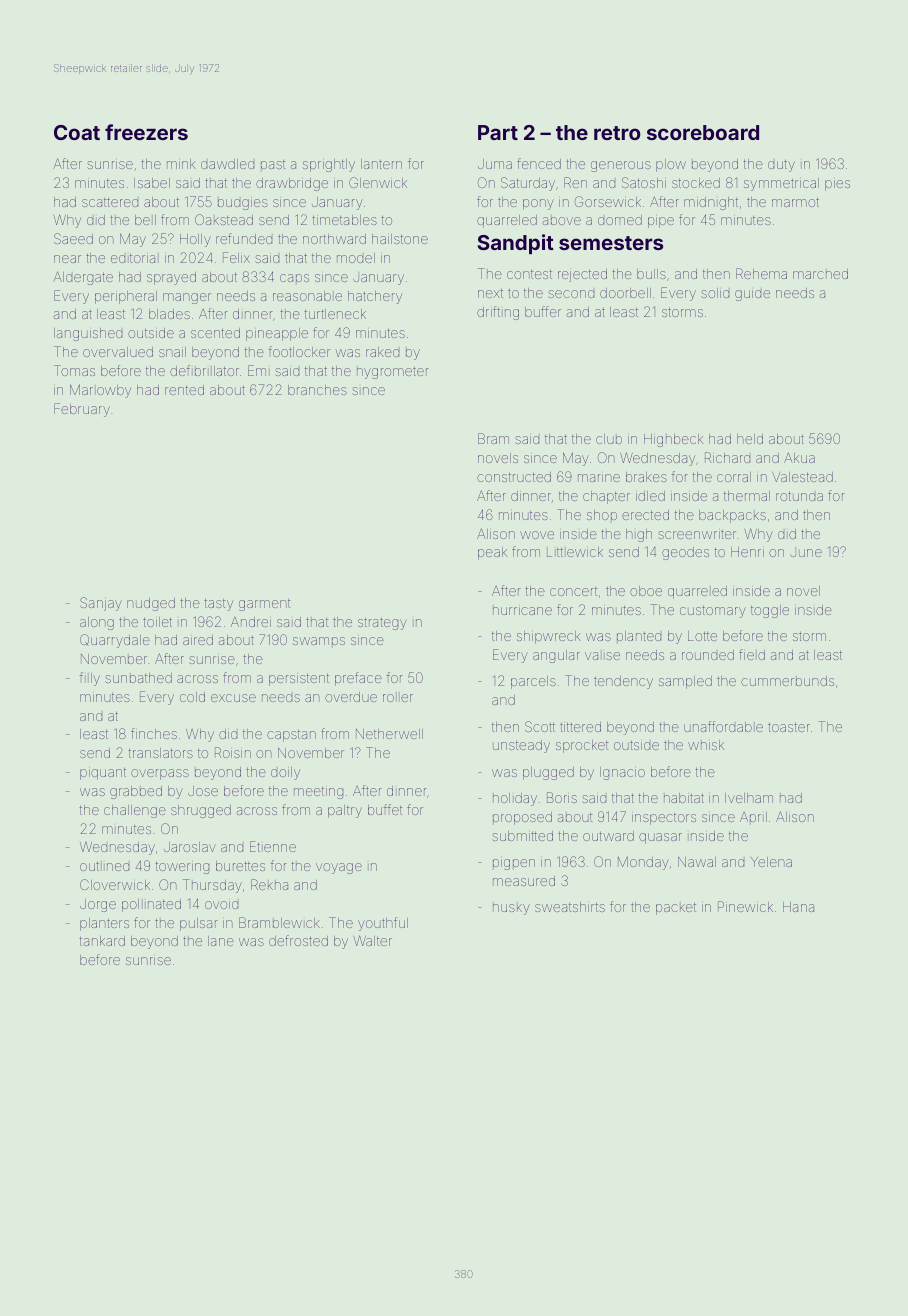 The height and width of the page is (1316, 908). I want to click on scoreboard, so click(703, 132).
